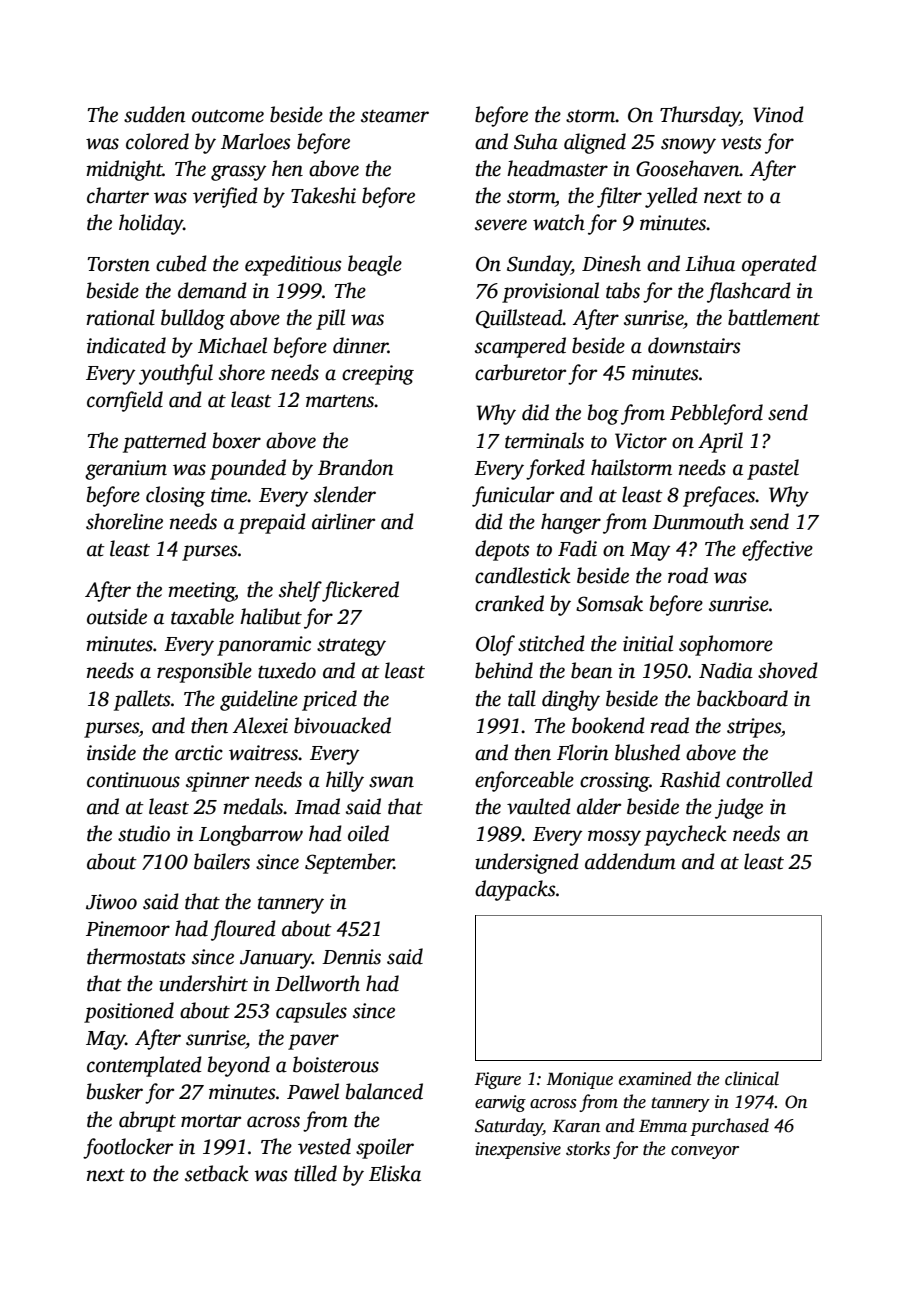  Describe the element at coordinates (203, 983) in the screenshot. I see `undershirt` at that location.
